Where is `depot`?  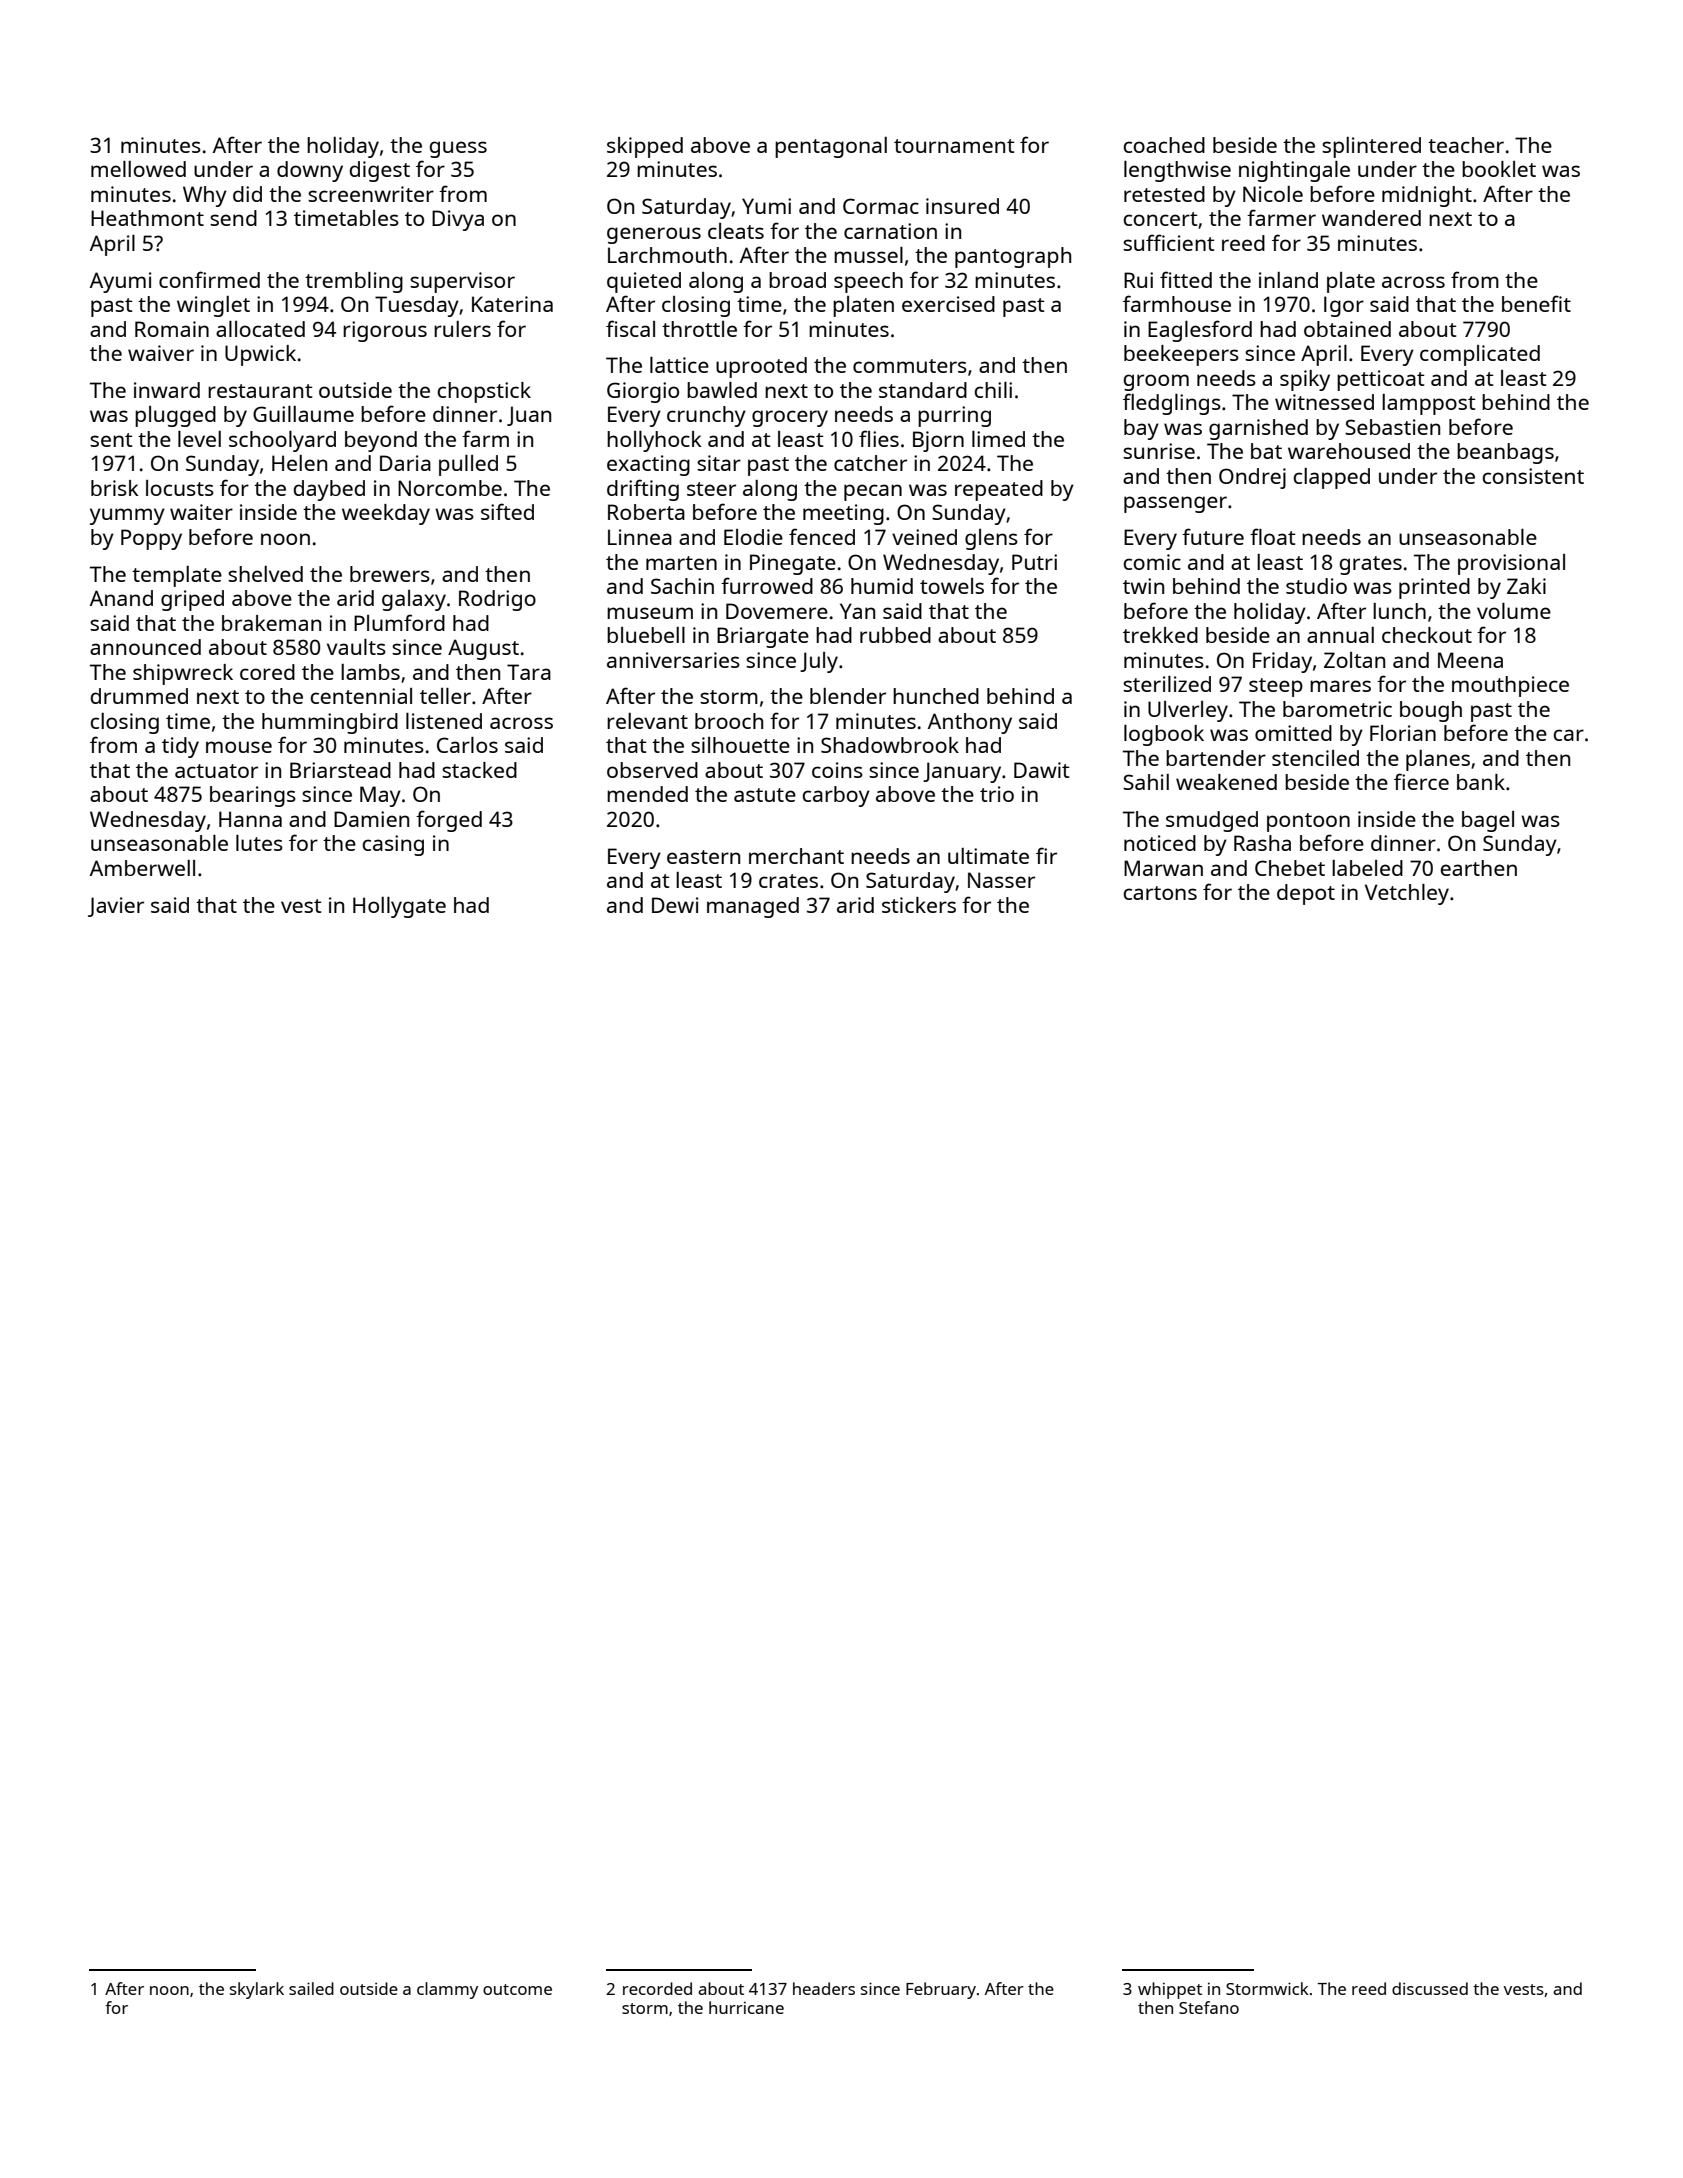 depot is located at coordinates (1306, 894).
